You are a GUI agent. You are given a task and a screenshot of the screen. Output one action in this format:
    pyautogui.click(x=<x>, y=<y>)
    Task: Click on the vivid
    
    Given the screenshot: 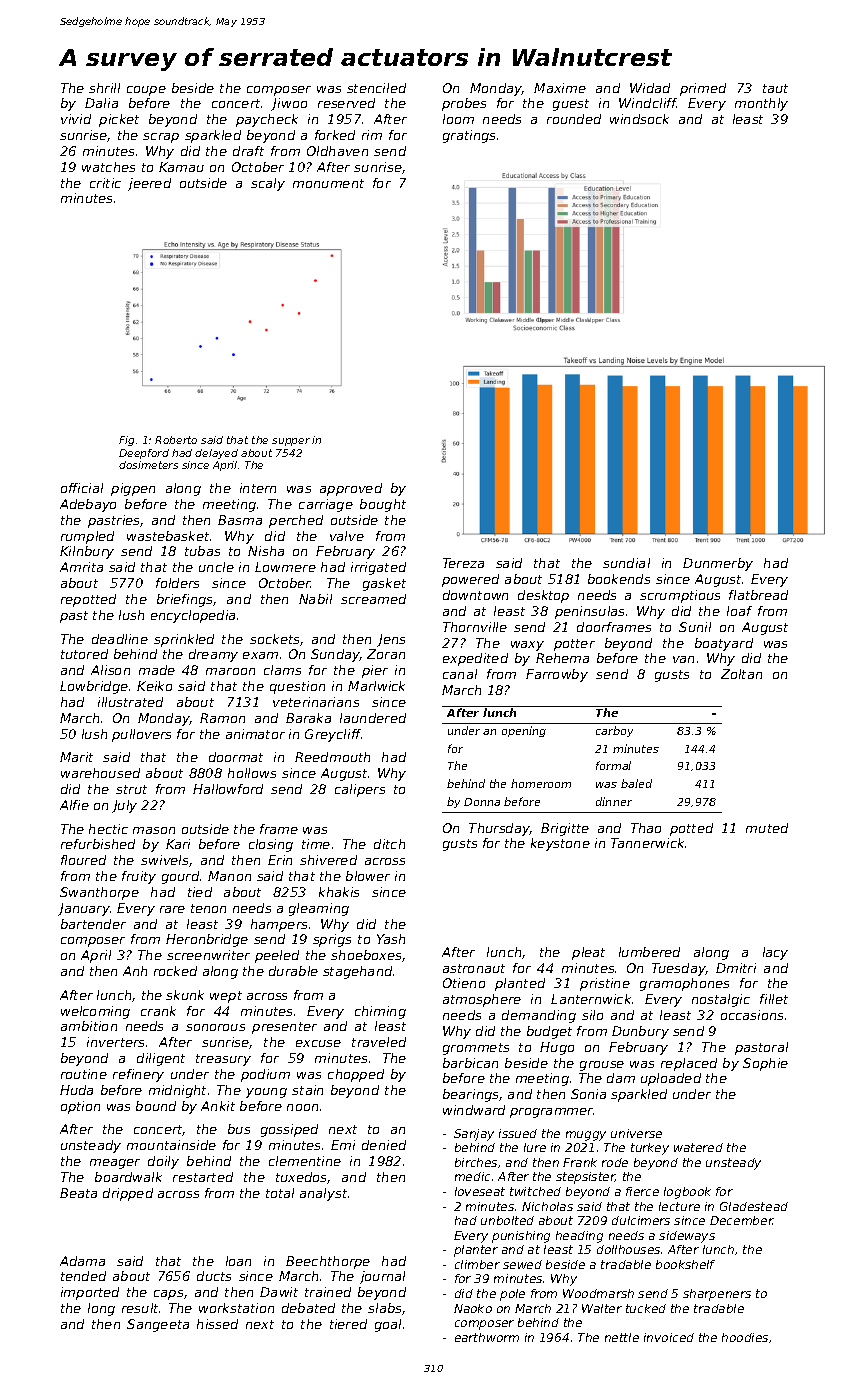 What is the action you would take?
    pyautogui.click(x=76, y=119)
